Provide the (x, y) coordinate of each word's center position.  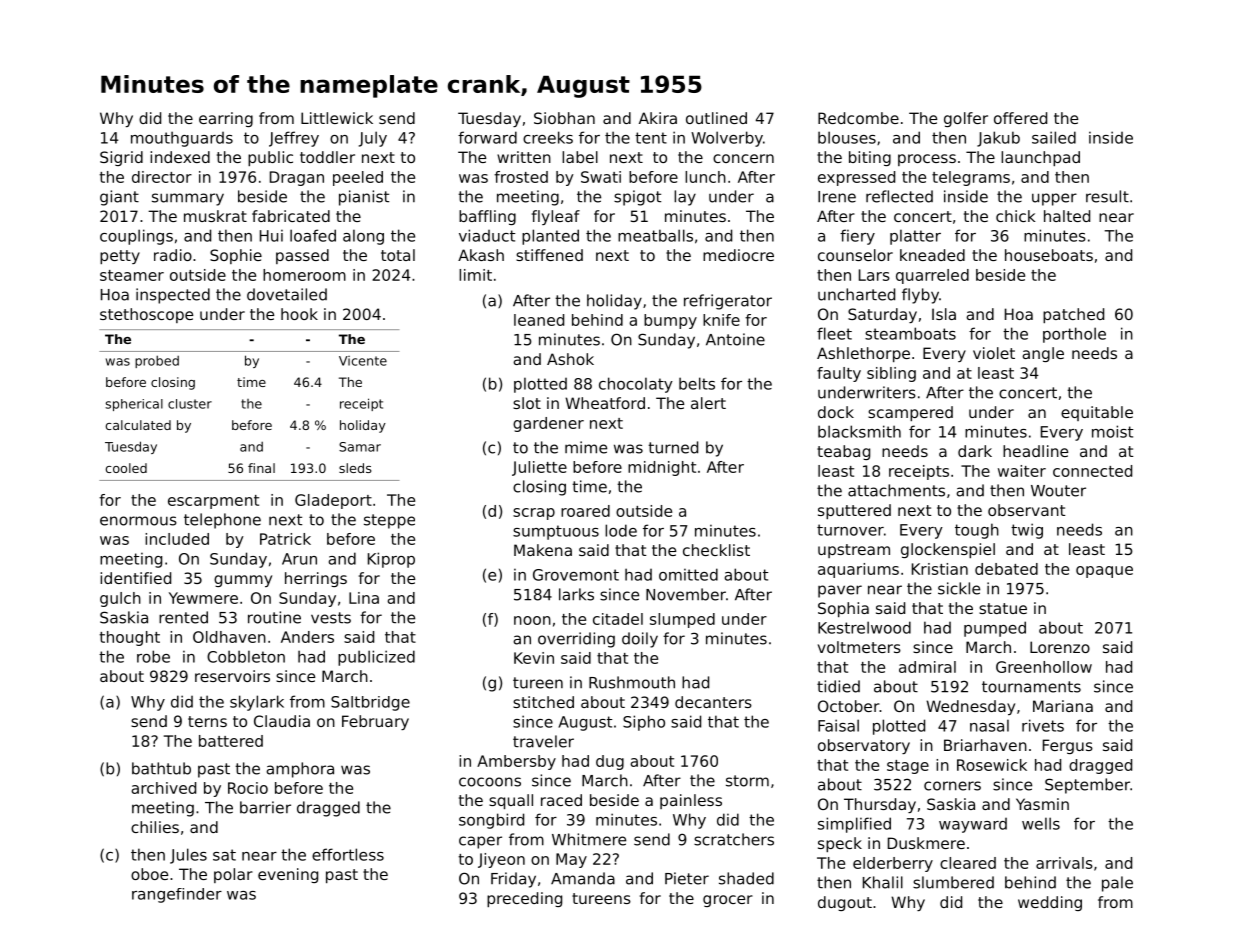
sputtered (854, 511)
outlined (716, 118)
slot (527, 403)
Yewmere (203, 598)
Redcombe (858, 118)
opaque (1104, 572)
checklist (716, 550)
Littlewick (337, 118)
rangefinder (177, 895)
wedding (1050, 903)
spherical (134, 405)
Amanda (583, 878)
